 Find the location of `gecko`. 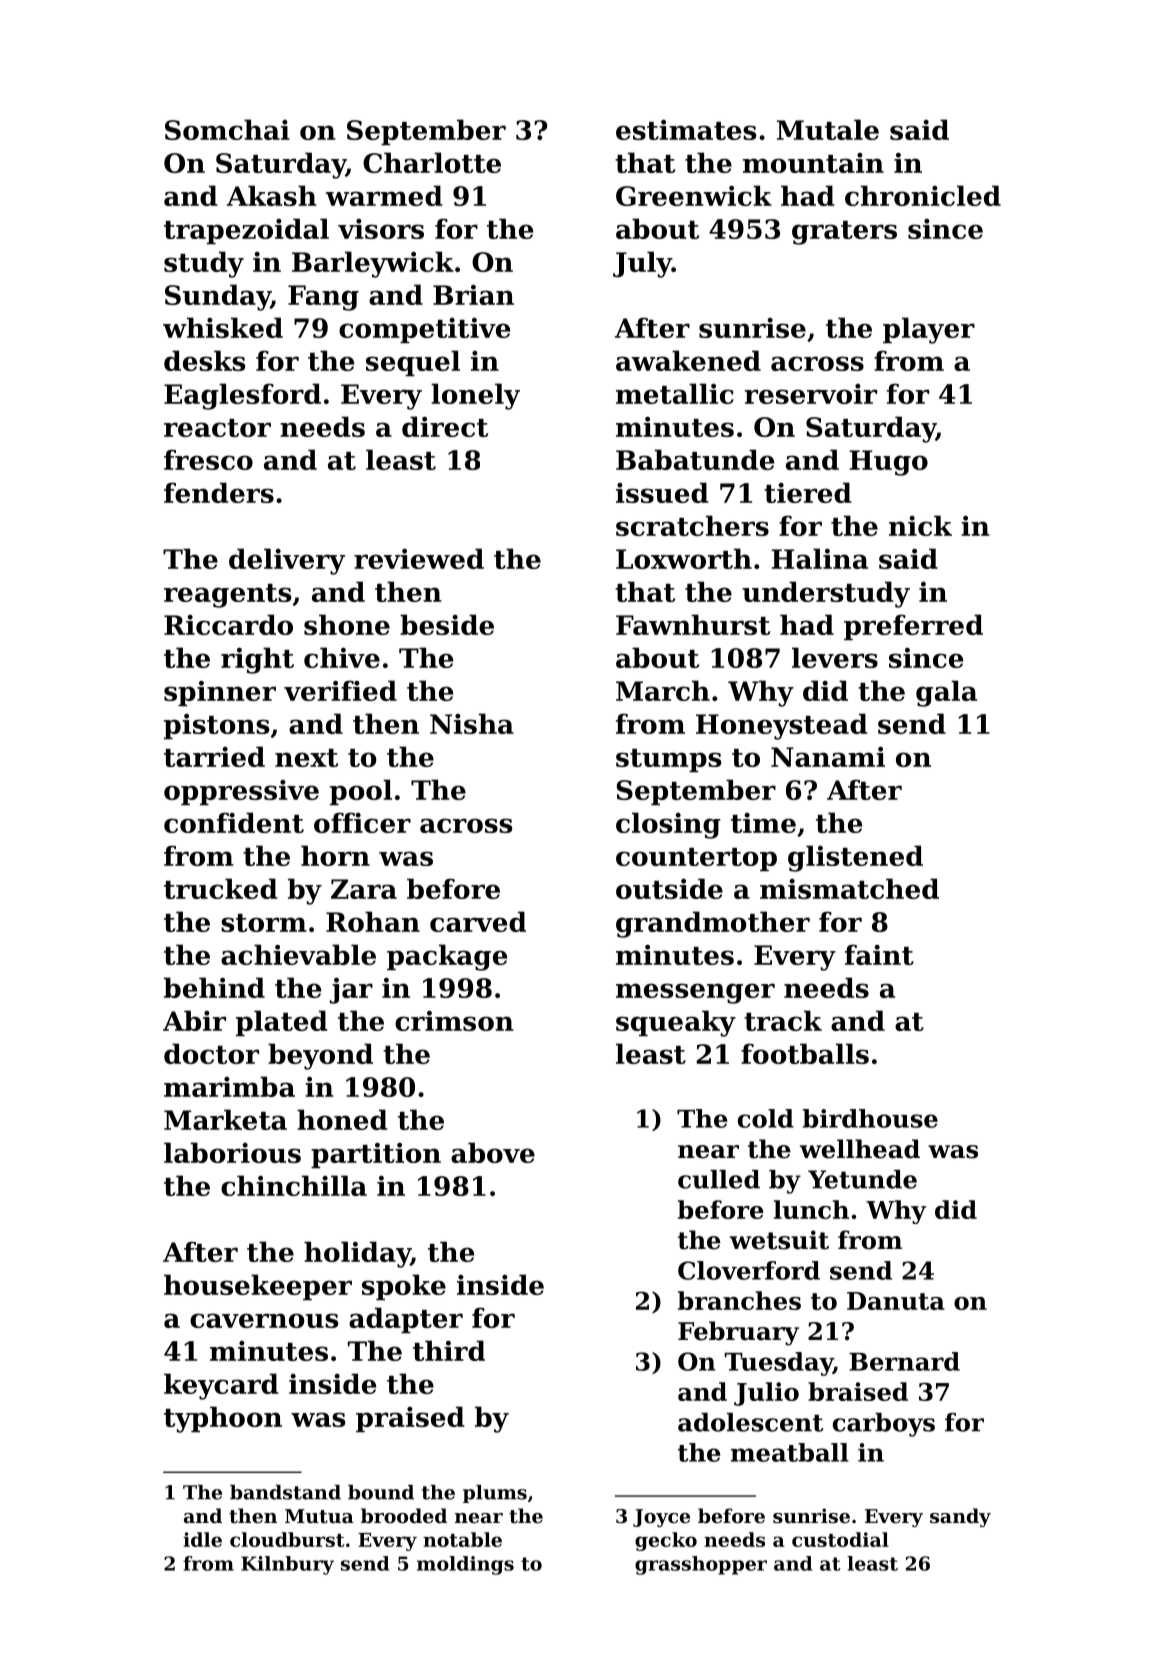

gecko is located at coordinates (666, 1541).
